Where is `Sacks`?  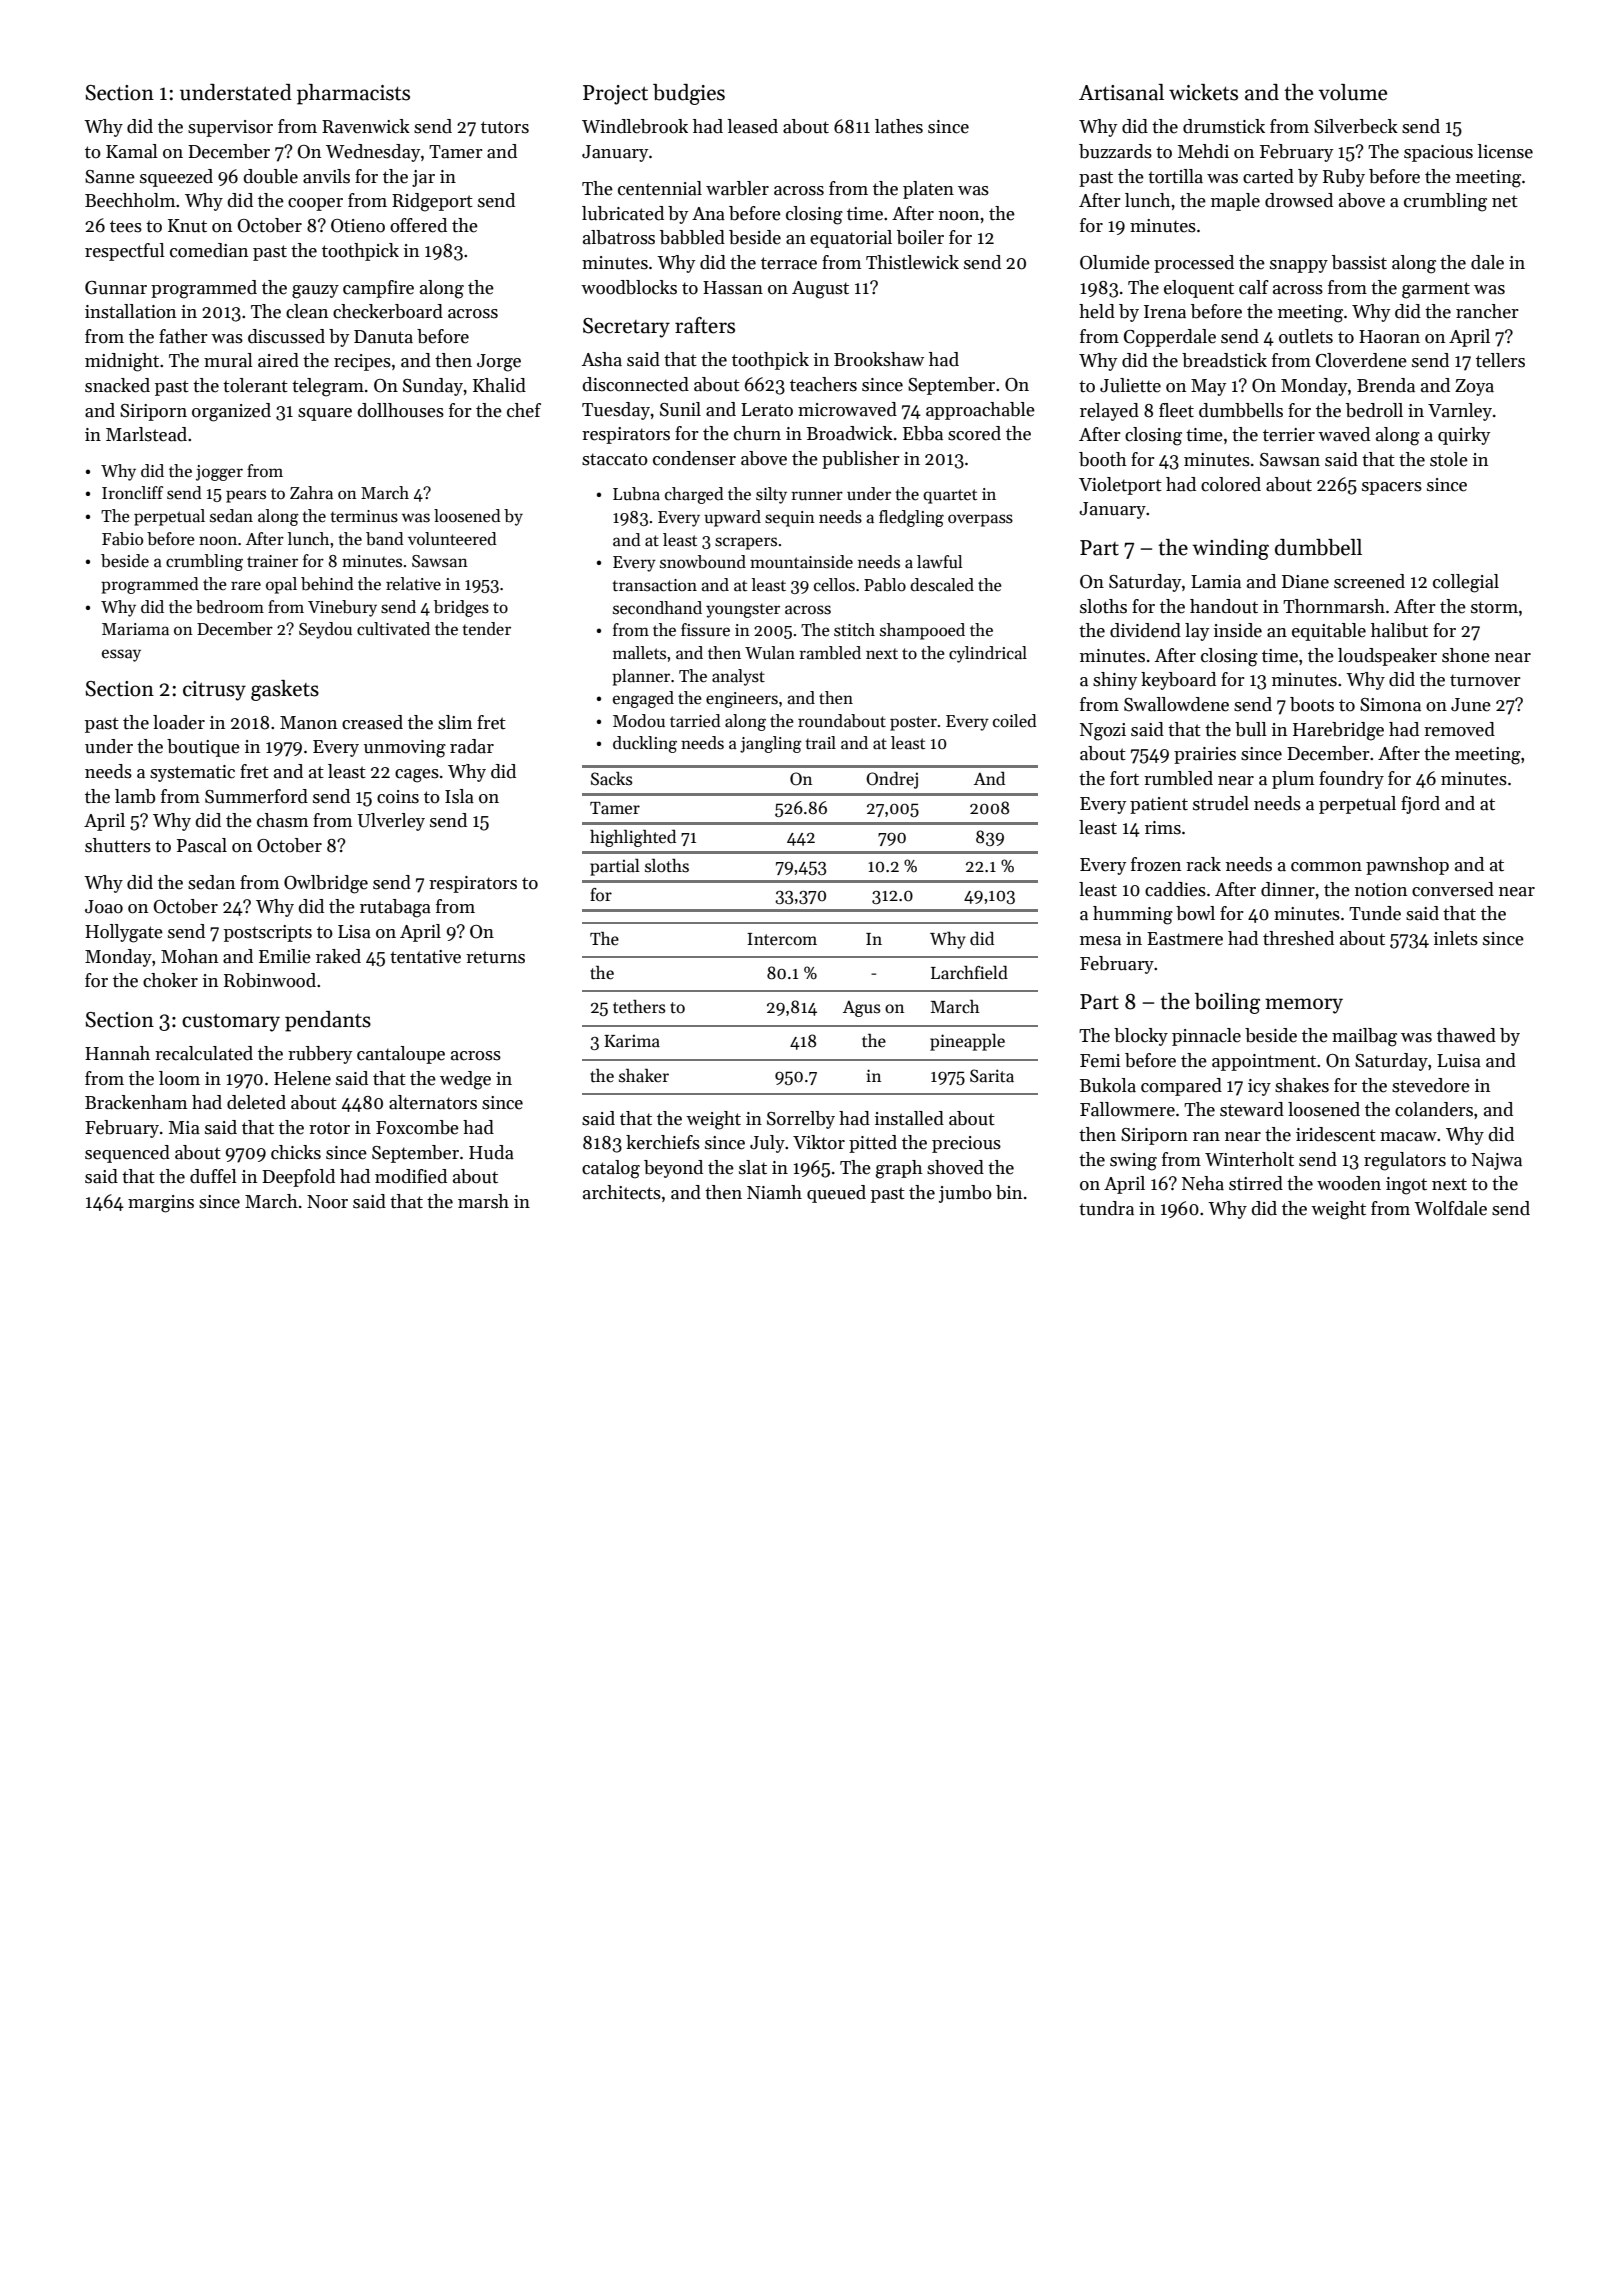 Sacks is located at coordinates (612, 778).
